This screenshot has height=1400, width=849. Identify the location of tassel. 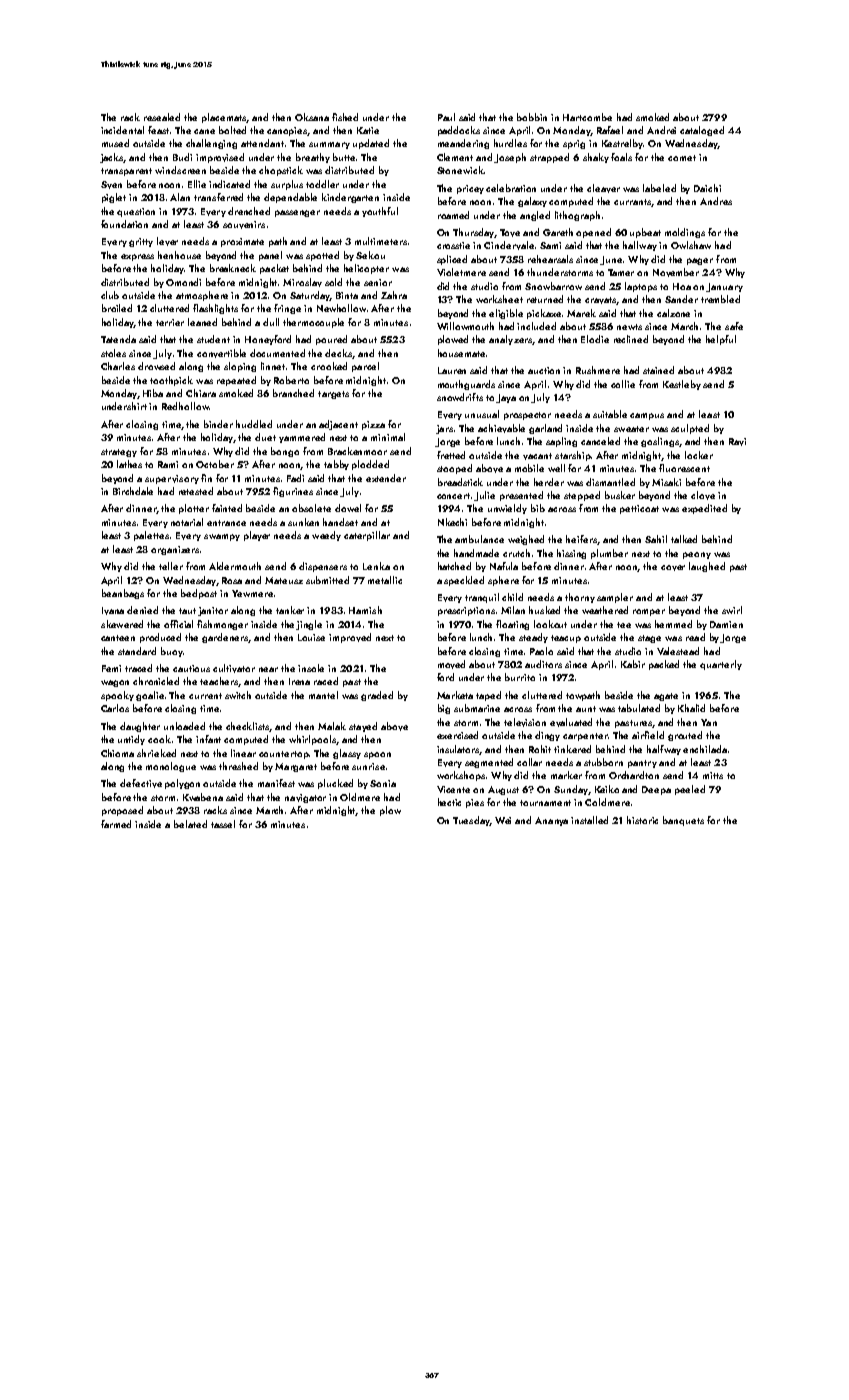
(223, 824).
